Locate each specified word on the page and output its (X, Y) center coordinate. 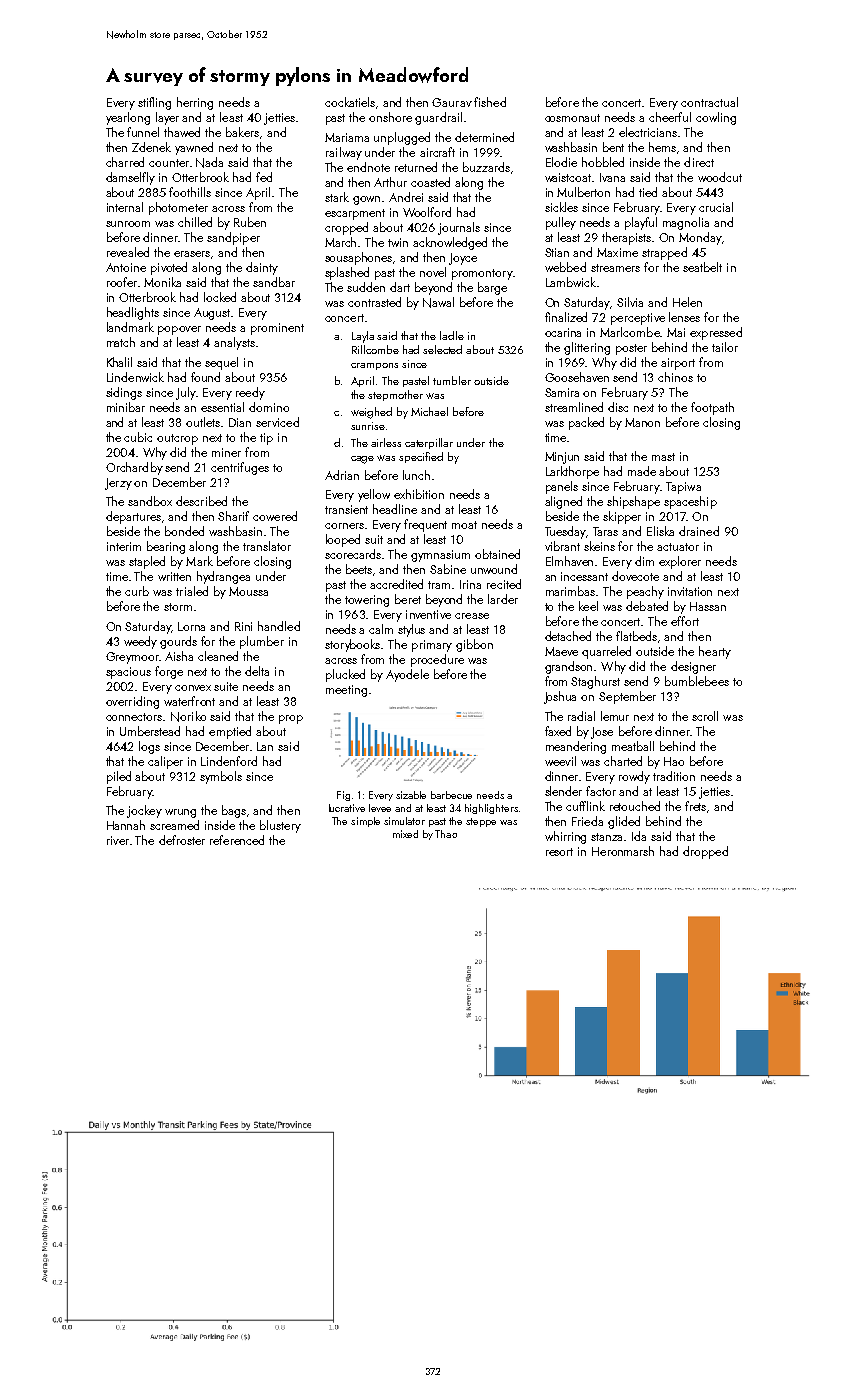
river (118, 840)
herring (195, 103)
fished (490, 102)
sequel (221, 363)
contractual (709, 102)
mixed (405, 834)
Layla (363, 337)
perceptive (638, 319)
